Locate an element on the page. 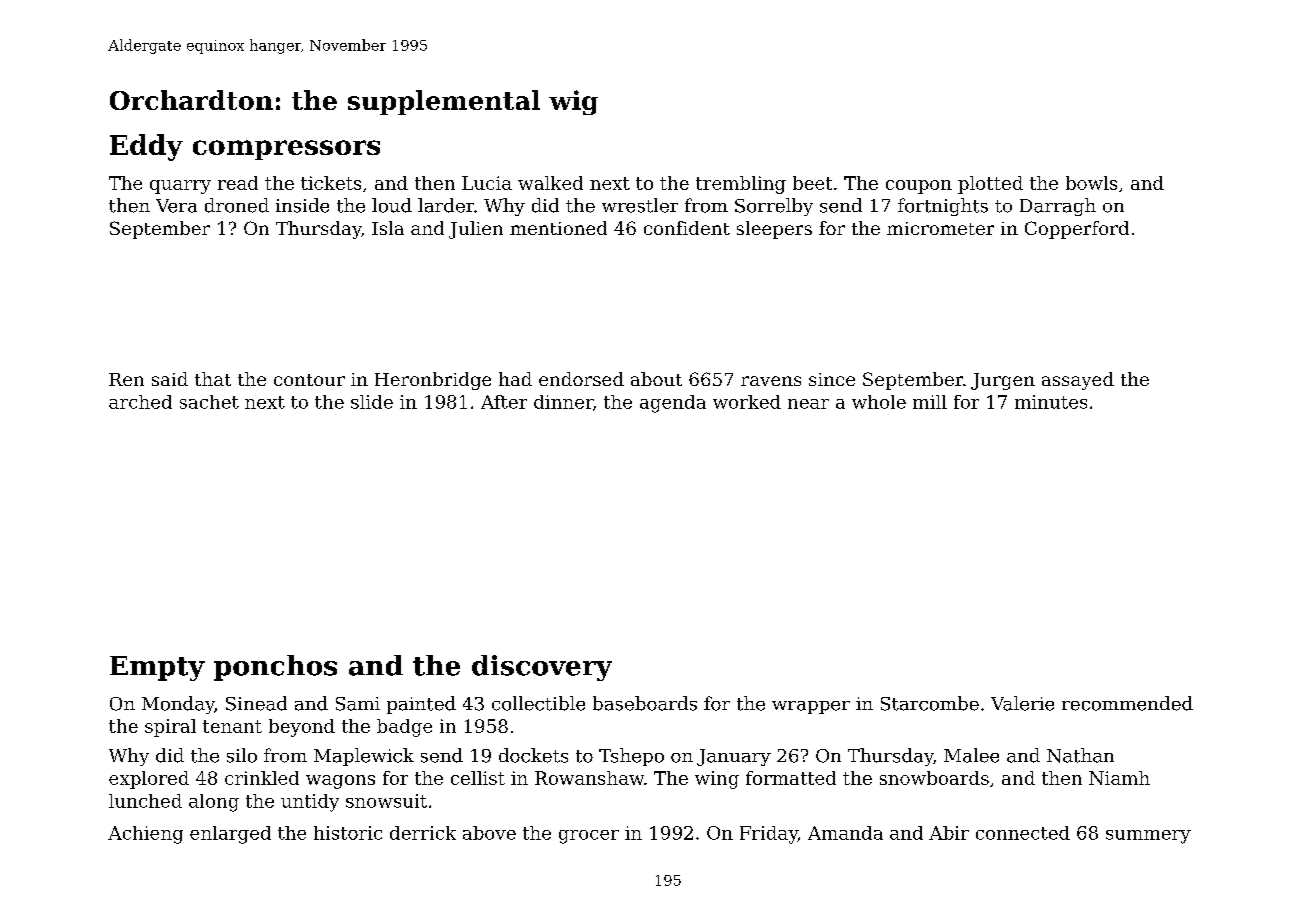 This document has height=924, width=1308. compressors is located at coordinates (286, 150).
